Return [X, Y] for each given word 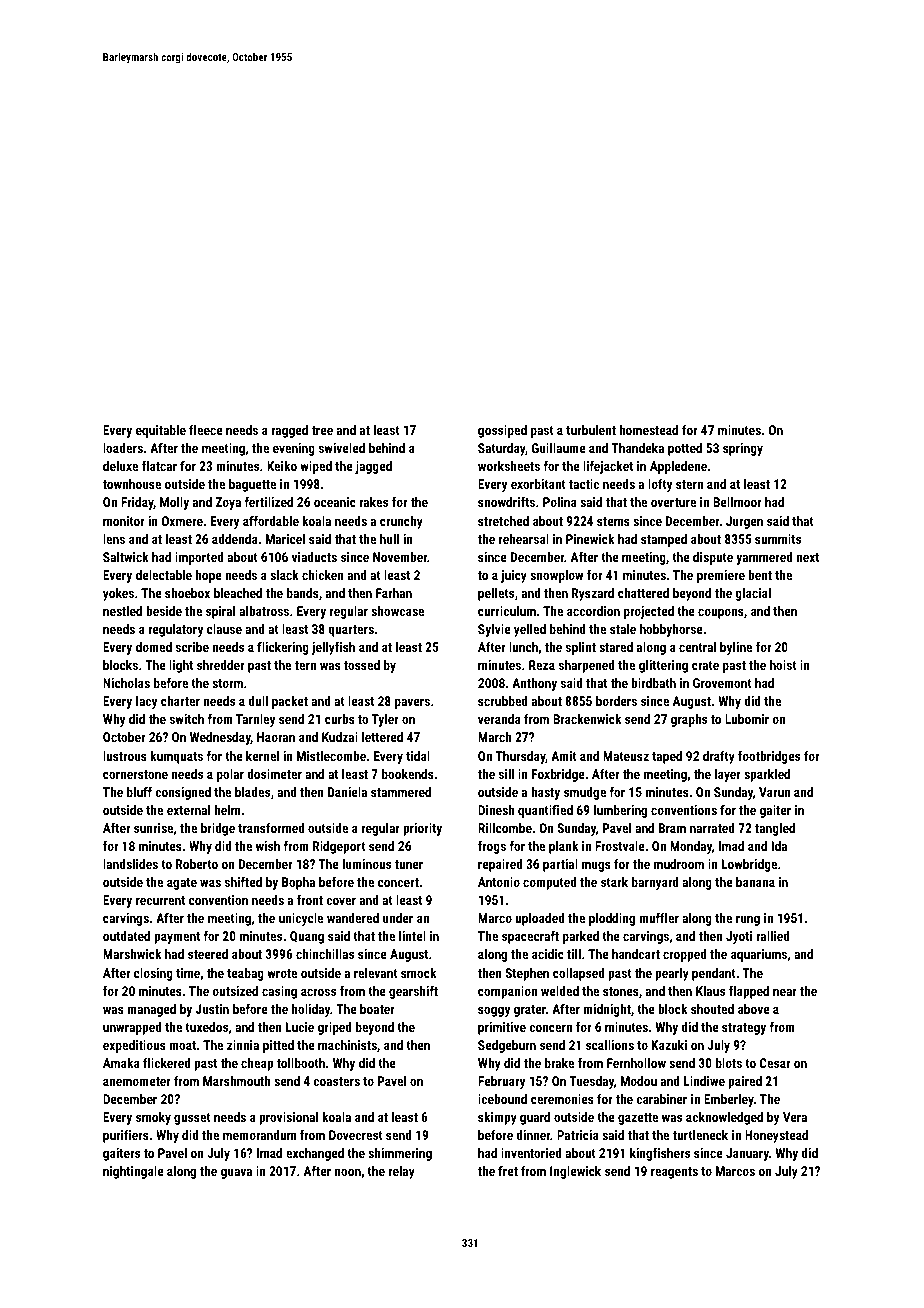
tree [322, 430]
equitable [161, 431]
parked [581, 937]
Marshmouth [237, 1081]
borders [616, 701]
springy [743, 449]
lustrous [125, 756]
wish [268, 846]
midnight [607, 1010]
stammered [401, 792]
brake [559, 1063]
